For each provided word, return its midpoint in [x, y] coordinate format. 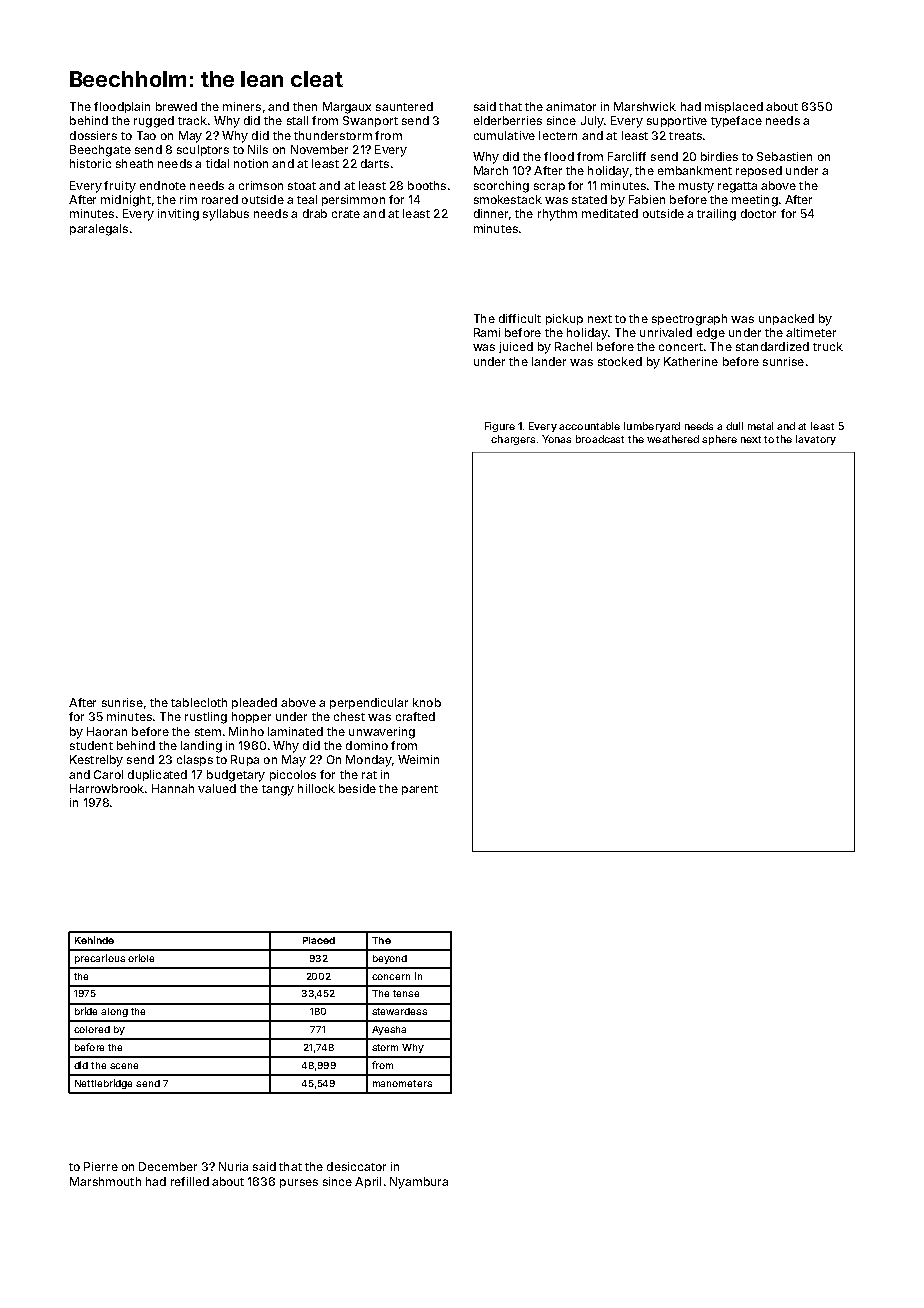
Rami [487, 332]
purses [299, 1183]
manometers [402, 1083]
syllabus [226, 215]
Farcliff [627, 156]
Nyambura [419, 1183]
